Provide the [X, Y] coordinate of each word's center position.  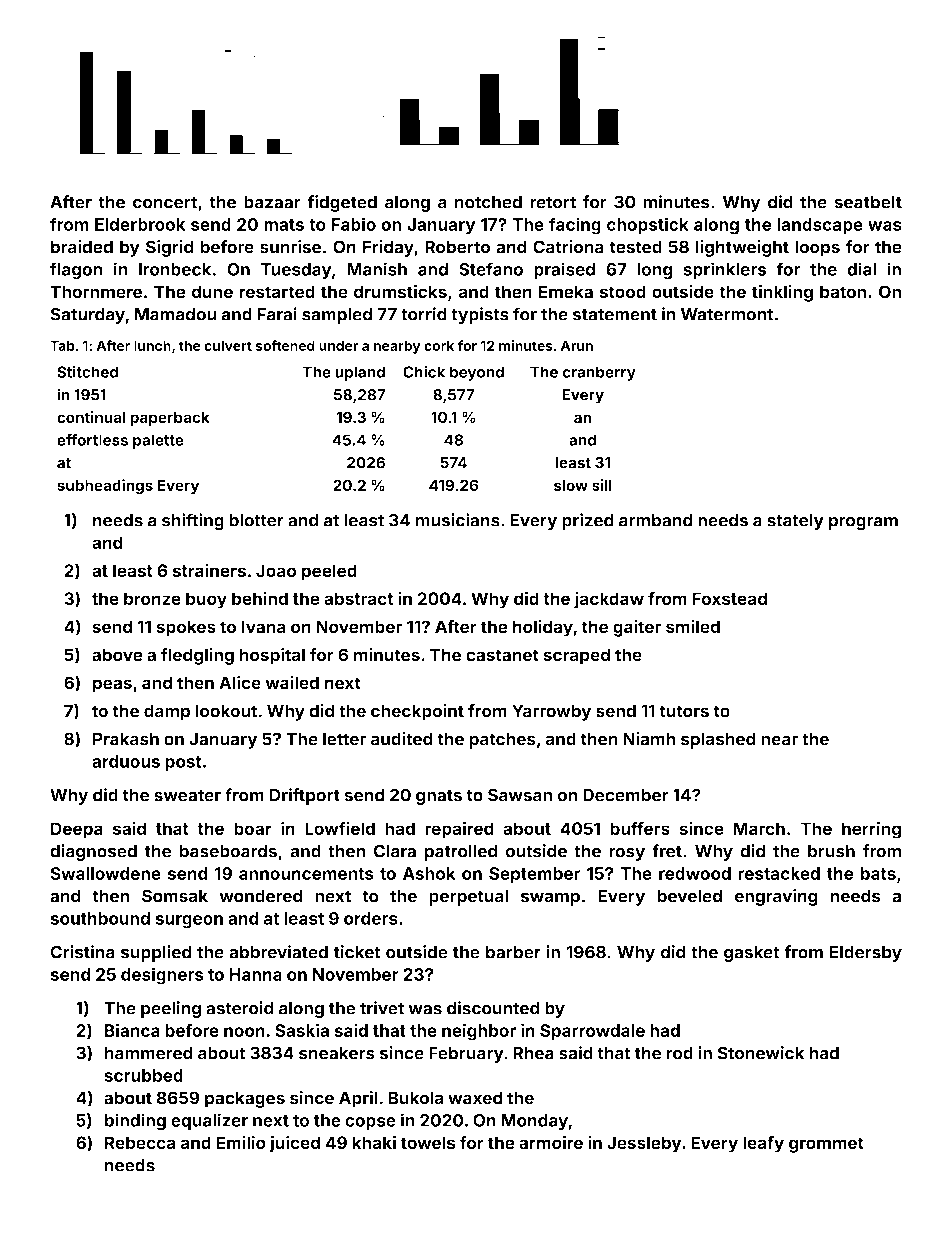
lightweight [742, 248]
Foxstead [729, 598]
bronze [152, 598]
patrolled [461, 852]
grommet [826, 1145]
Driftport [304, 796]
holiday [543, 628]
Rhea [533, 1053]
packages [245, 1099]
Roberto [457, 247]
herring [871, 830]
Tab [62, 345]
